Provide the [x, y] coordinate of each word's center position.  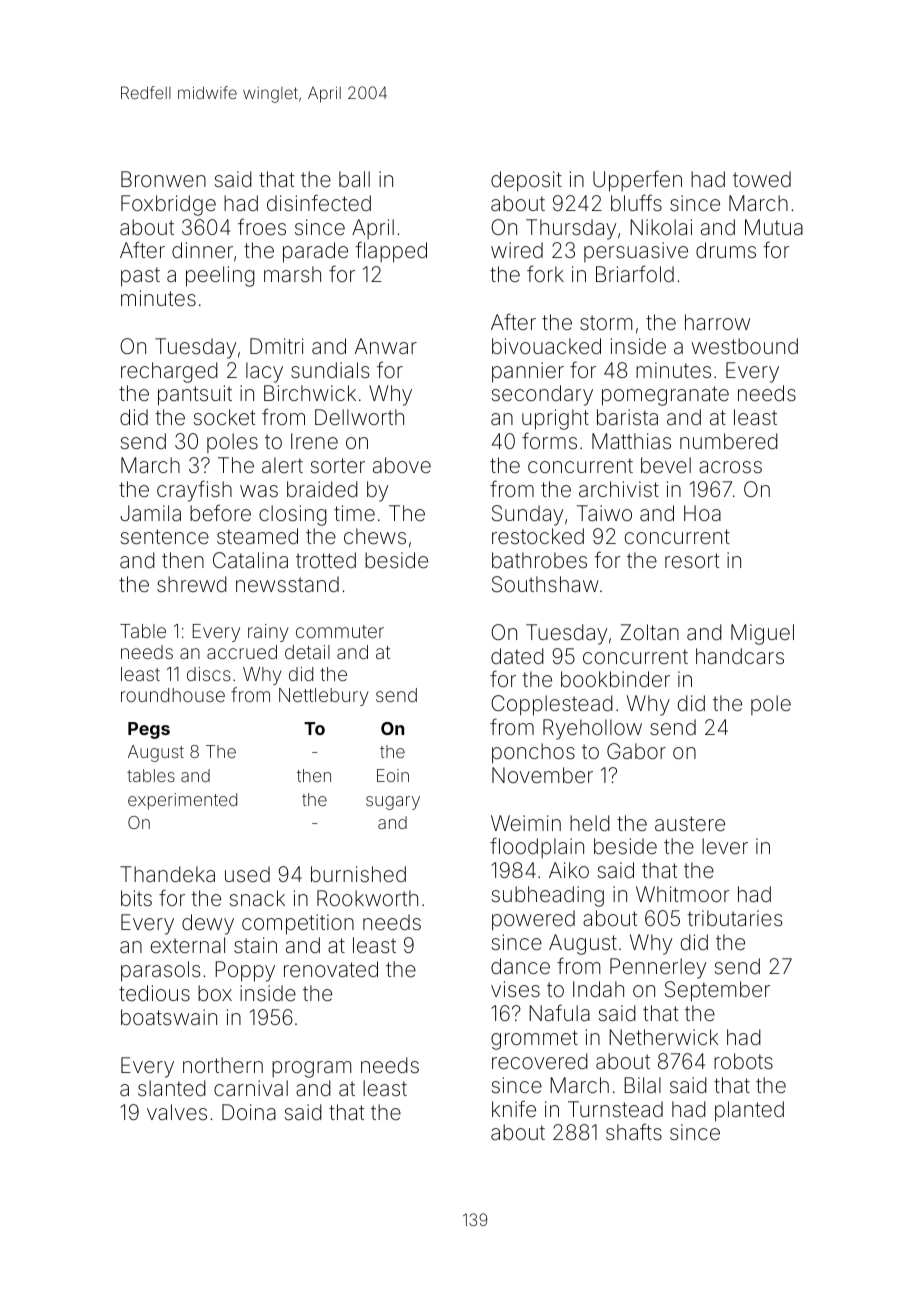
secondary [542, 395]
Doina [249, 1112]
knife [514, 1108]
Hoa [702, 513]
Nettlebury [324, 697]
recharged [169, 372]
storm [606, 322]
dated [517, 656]
